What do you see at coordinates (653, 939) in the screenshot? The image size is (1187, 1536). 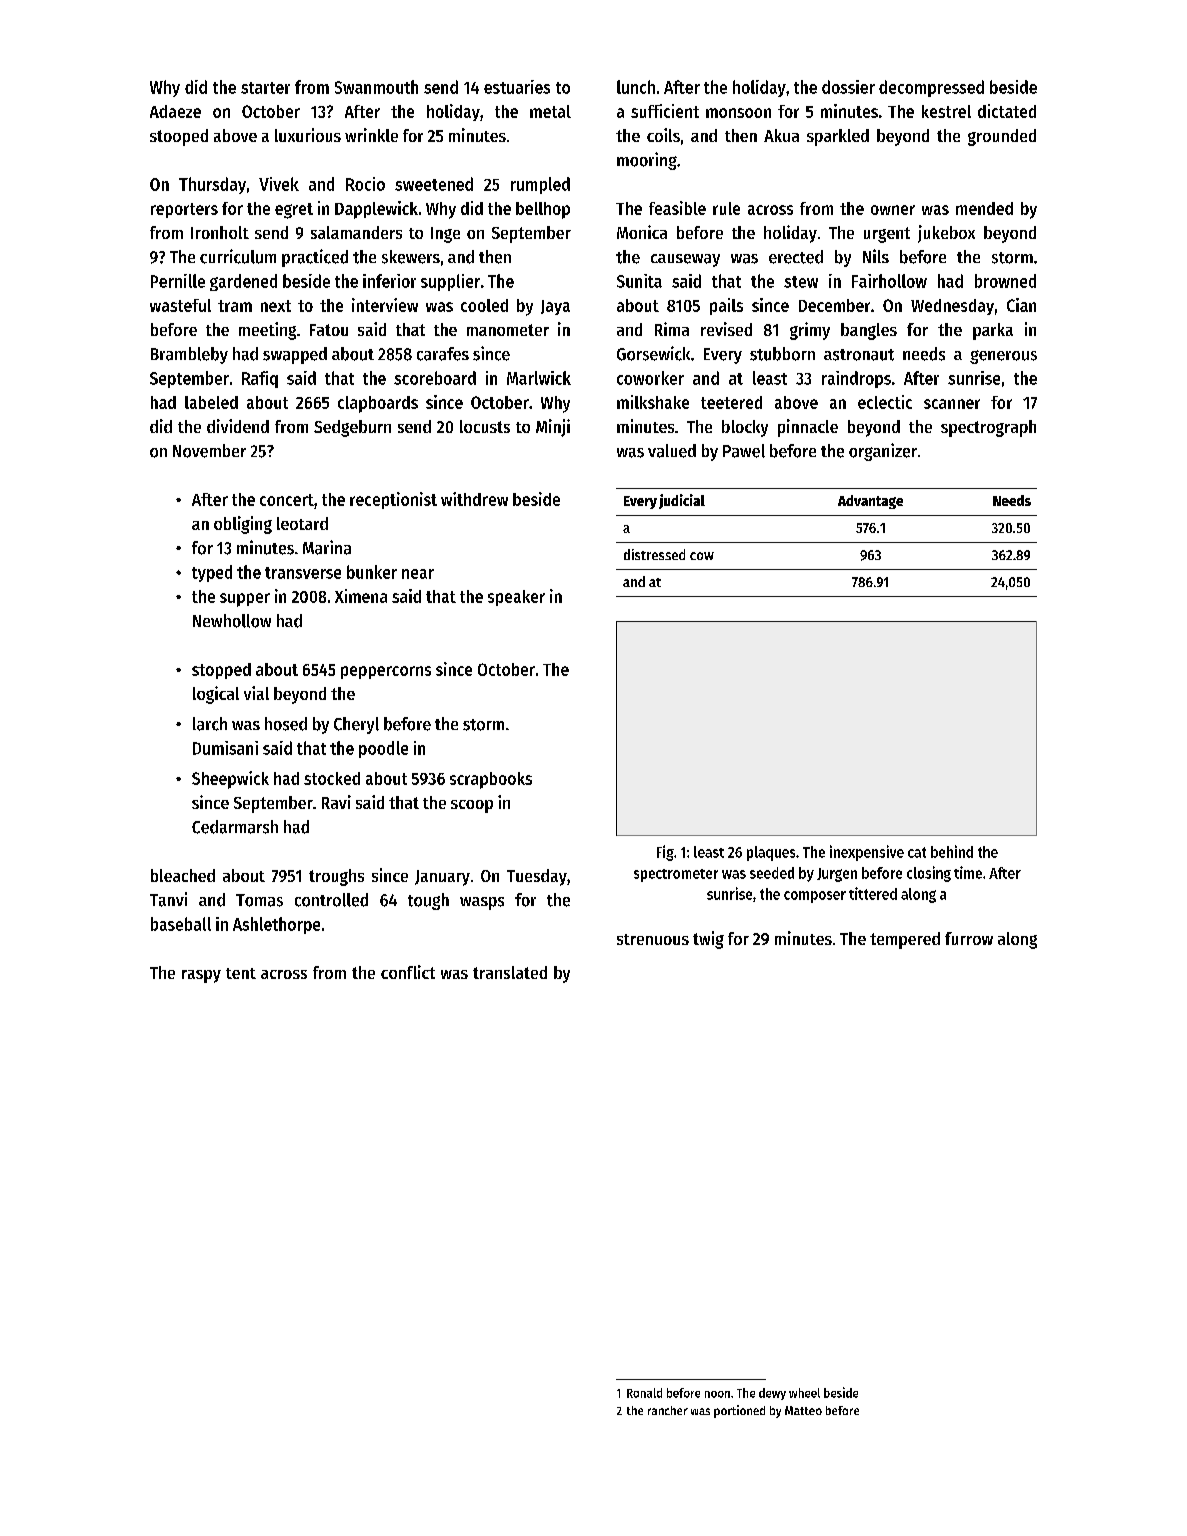 I see `strenuous` at bounding box center [653, 939].
